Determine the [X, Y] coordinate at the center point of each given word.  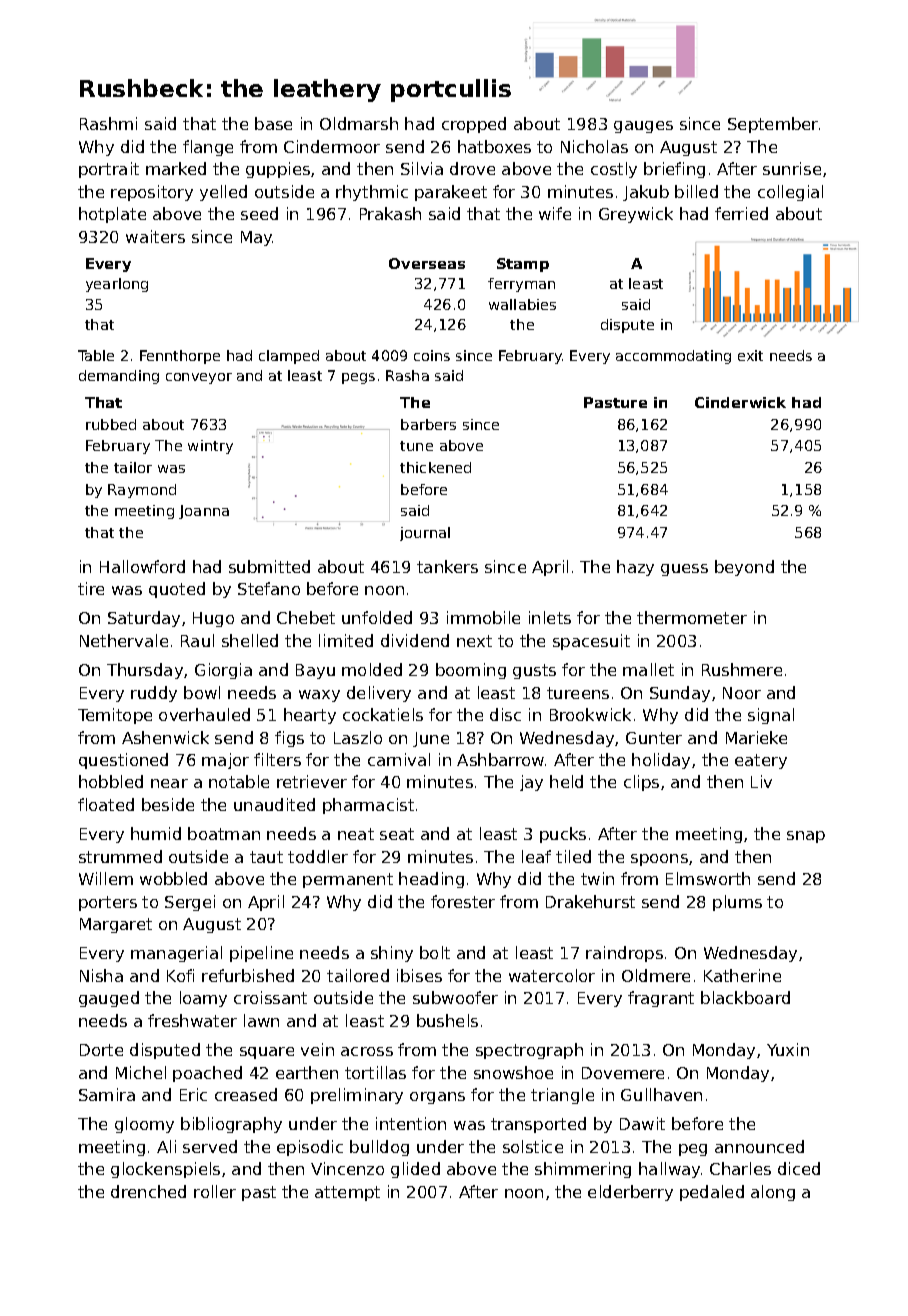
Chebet [306, 617]
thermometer [692, 617]
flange [208, 148]
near [169, 783]
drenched [148, 1191]
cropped [474, 125]
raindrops [624, 954]
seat [397, 834]
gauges [643, 127]
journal [425, 534]
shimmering [583, 1170]
